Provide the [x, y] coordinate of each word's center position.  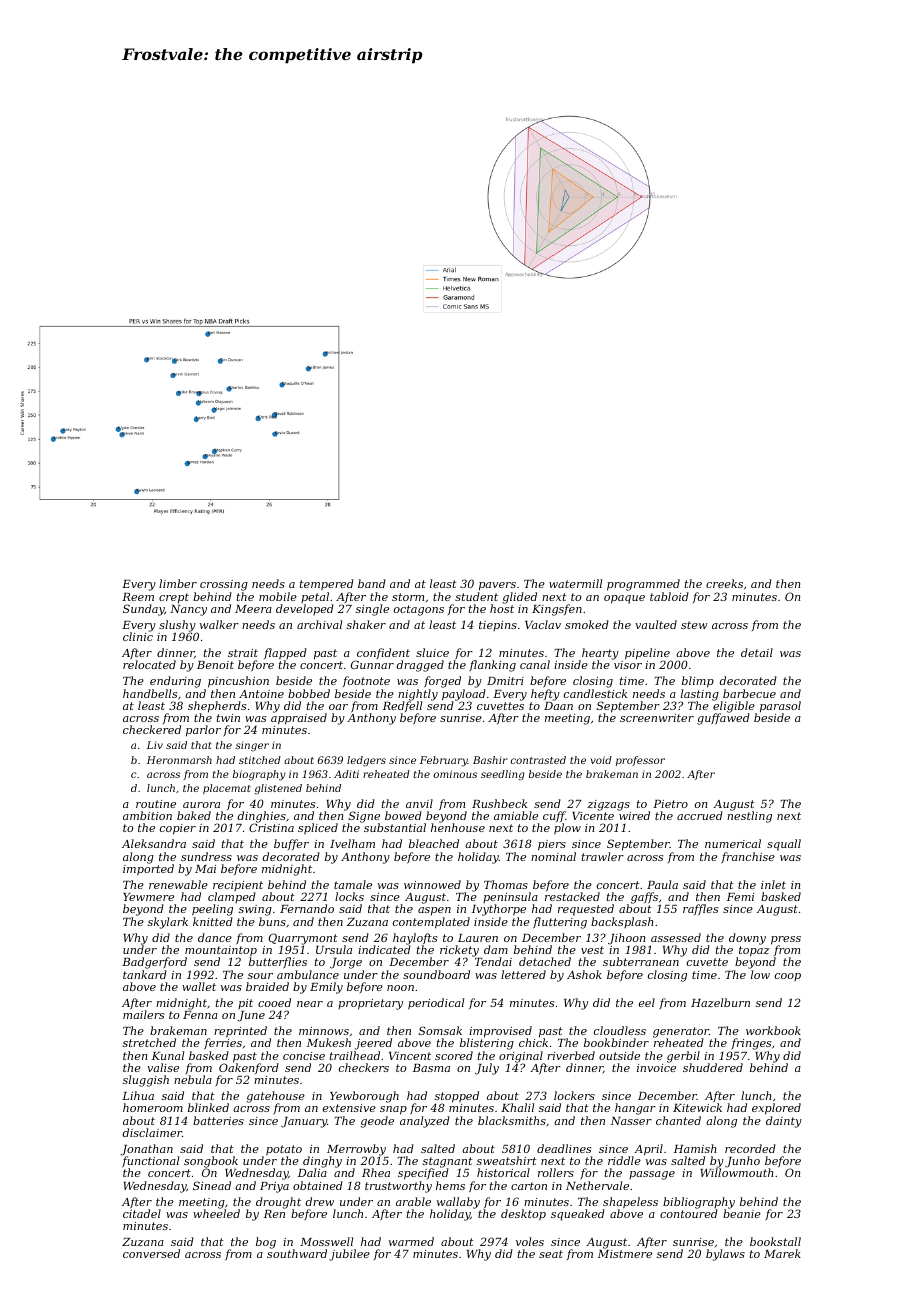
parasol [780, 707]
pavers [497, 586]
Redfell [402, 706]
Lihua [138, 1095]
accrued [700, 815]
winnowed [432, 884]
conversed [151, 1253]
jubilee [349, 1255]
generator [681, 1033]
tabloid [669, 596]
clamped [232, 898]
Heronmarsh [179, 760]
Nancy [188, 610]
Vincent [410, 1056]
